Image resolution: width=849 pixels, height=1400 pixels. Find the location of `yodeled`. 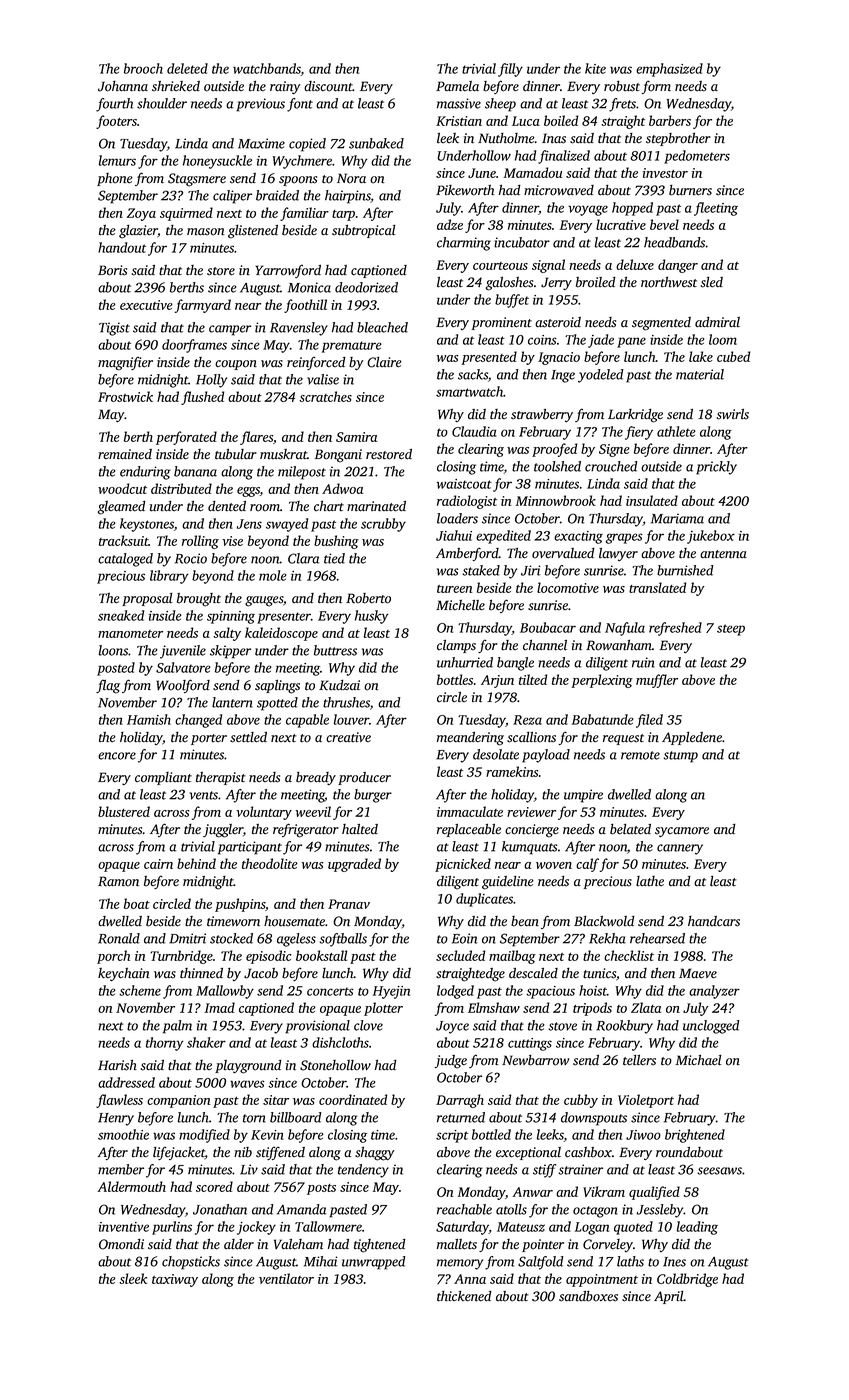

yodeled is located at coordinates (601, 376).
